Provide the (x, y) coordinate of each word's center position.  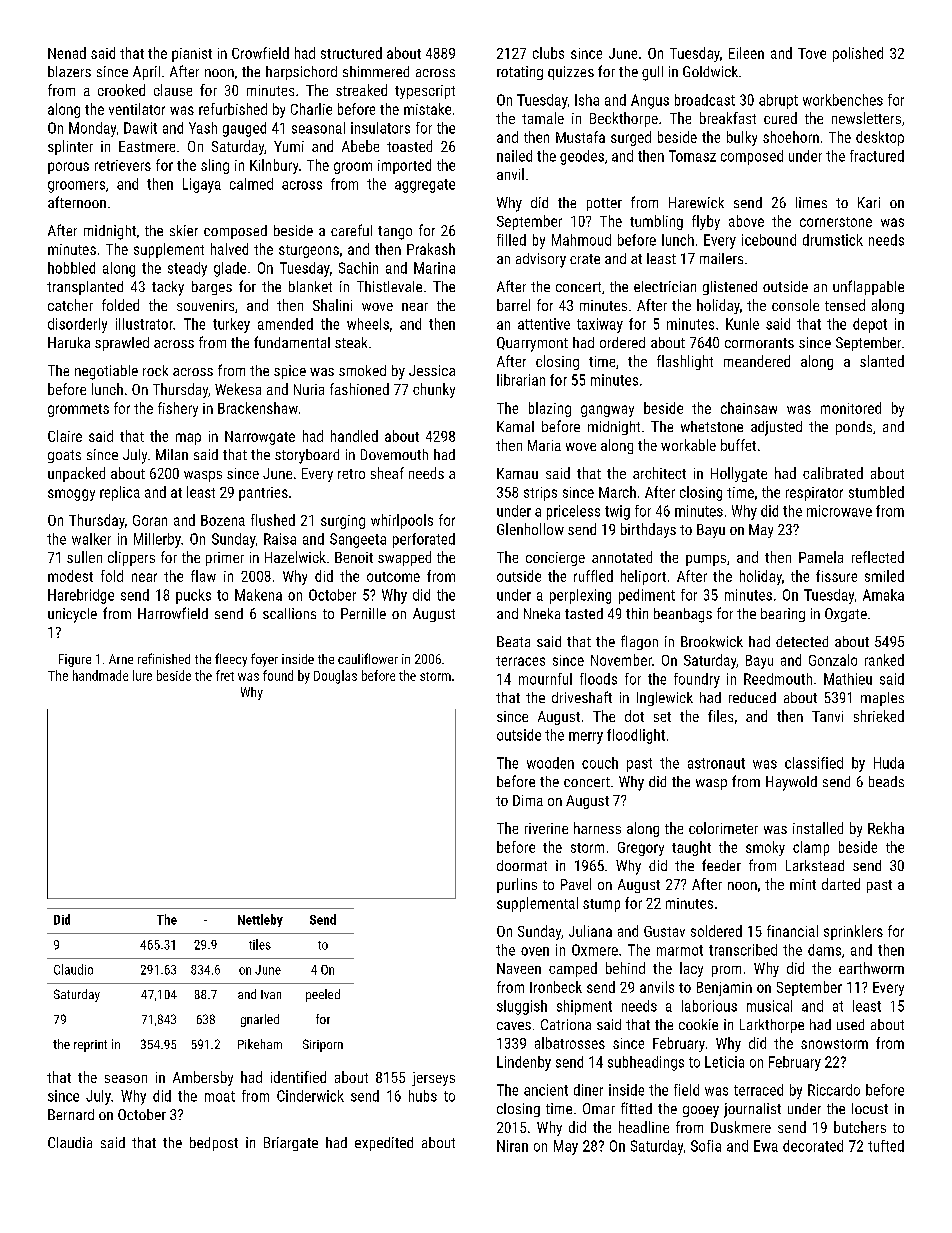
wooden (550, 763)
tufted (886, 1146)
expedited (384, 1144)
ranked (884, 660)
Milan (172, 454)
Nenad (67, 53)
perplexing (580, 596)
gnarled (260, 1020)
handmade (100, 675)
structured (351, 53)
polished (858, 54)
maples (882, 699)
